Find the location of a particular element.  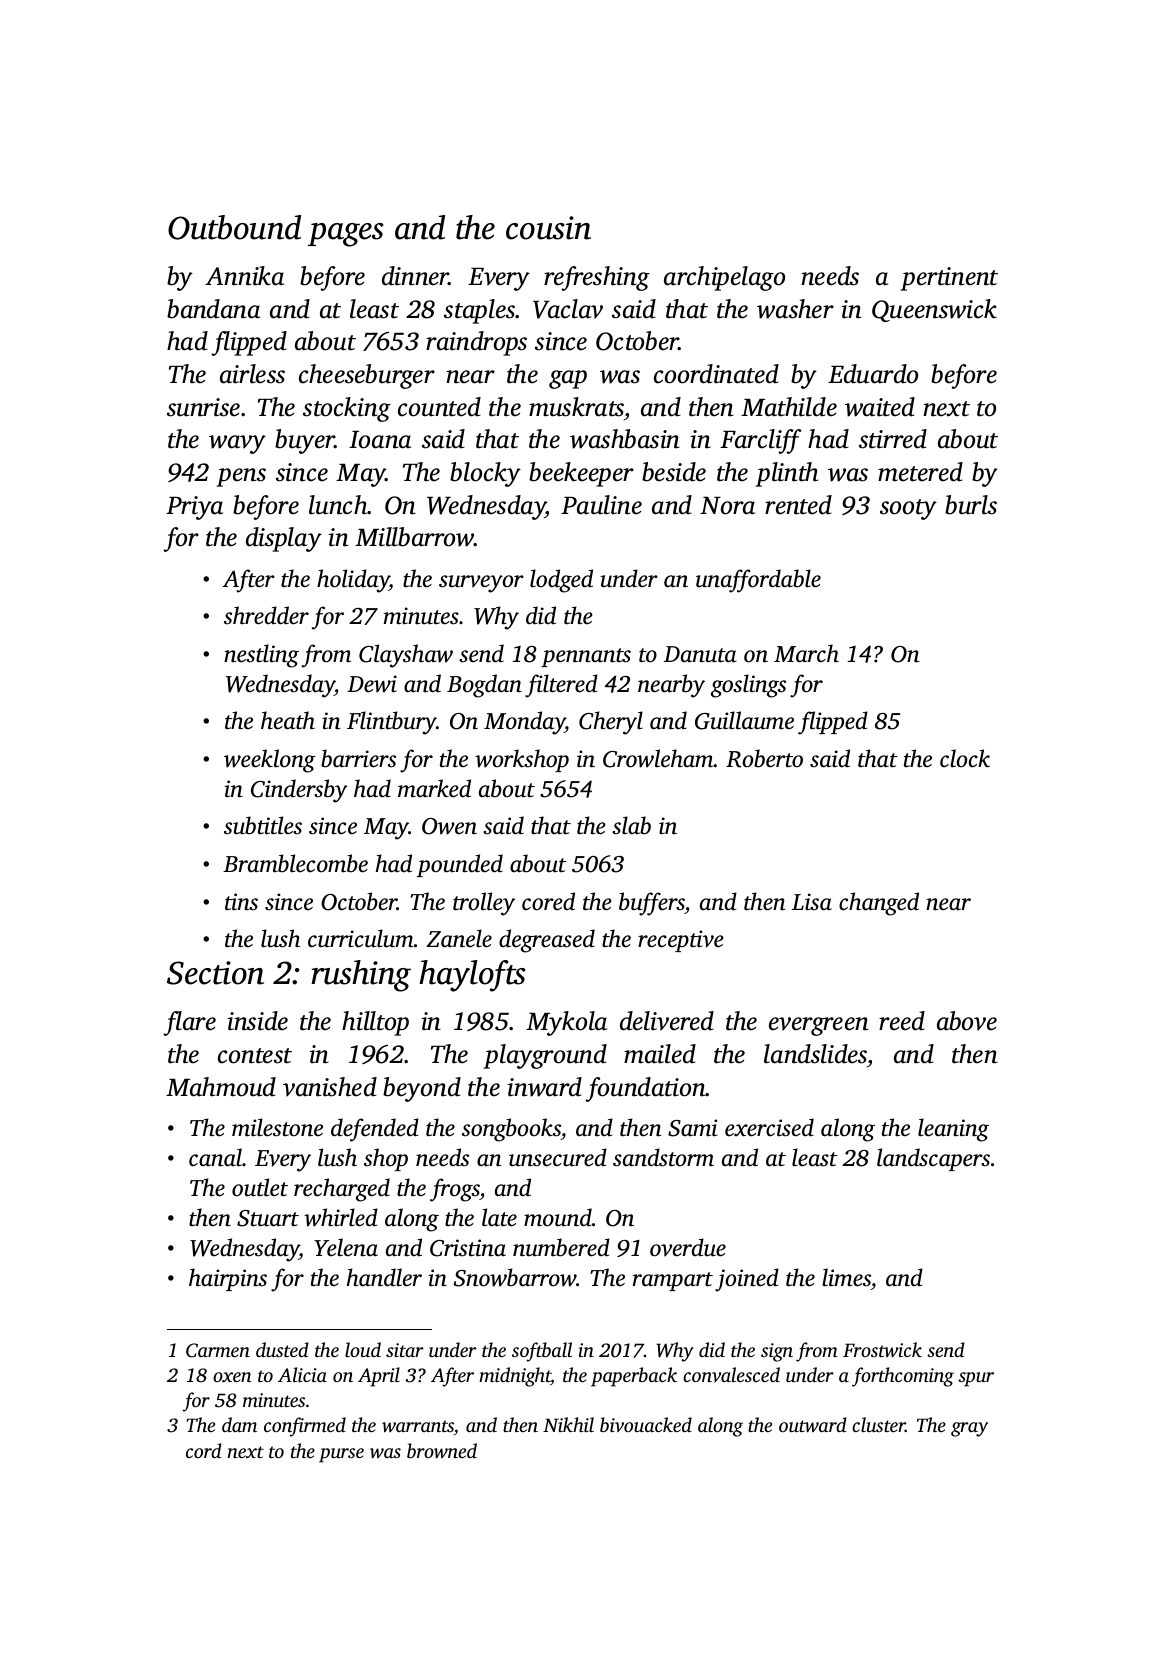

bandana is located at coordinates (213, 309).
